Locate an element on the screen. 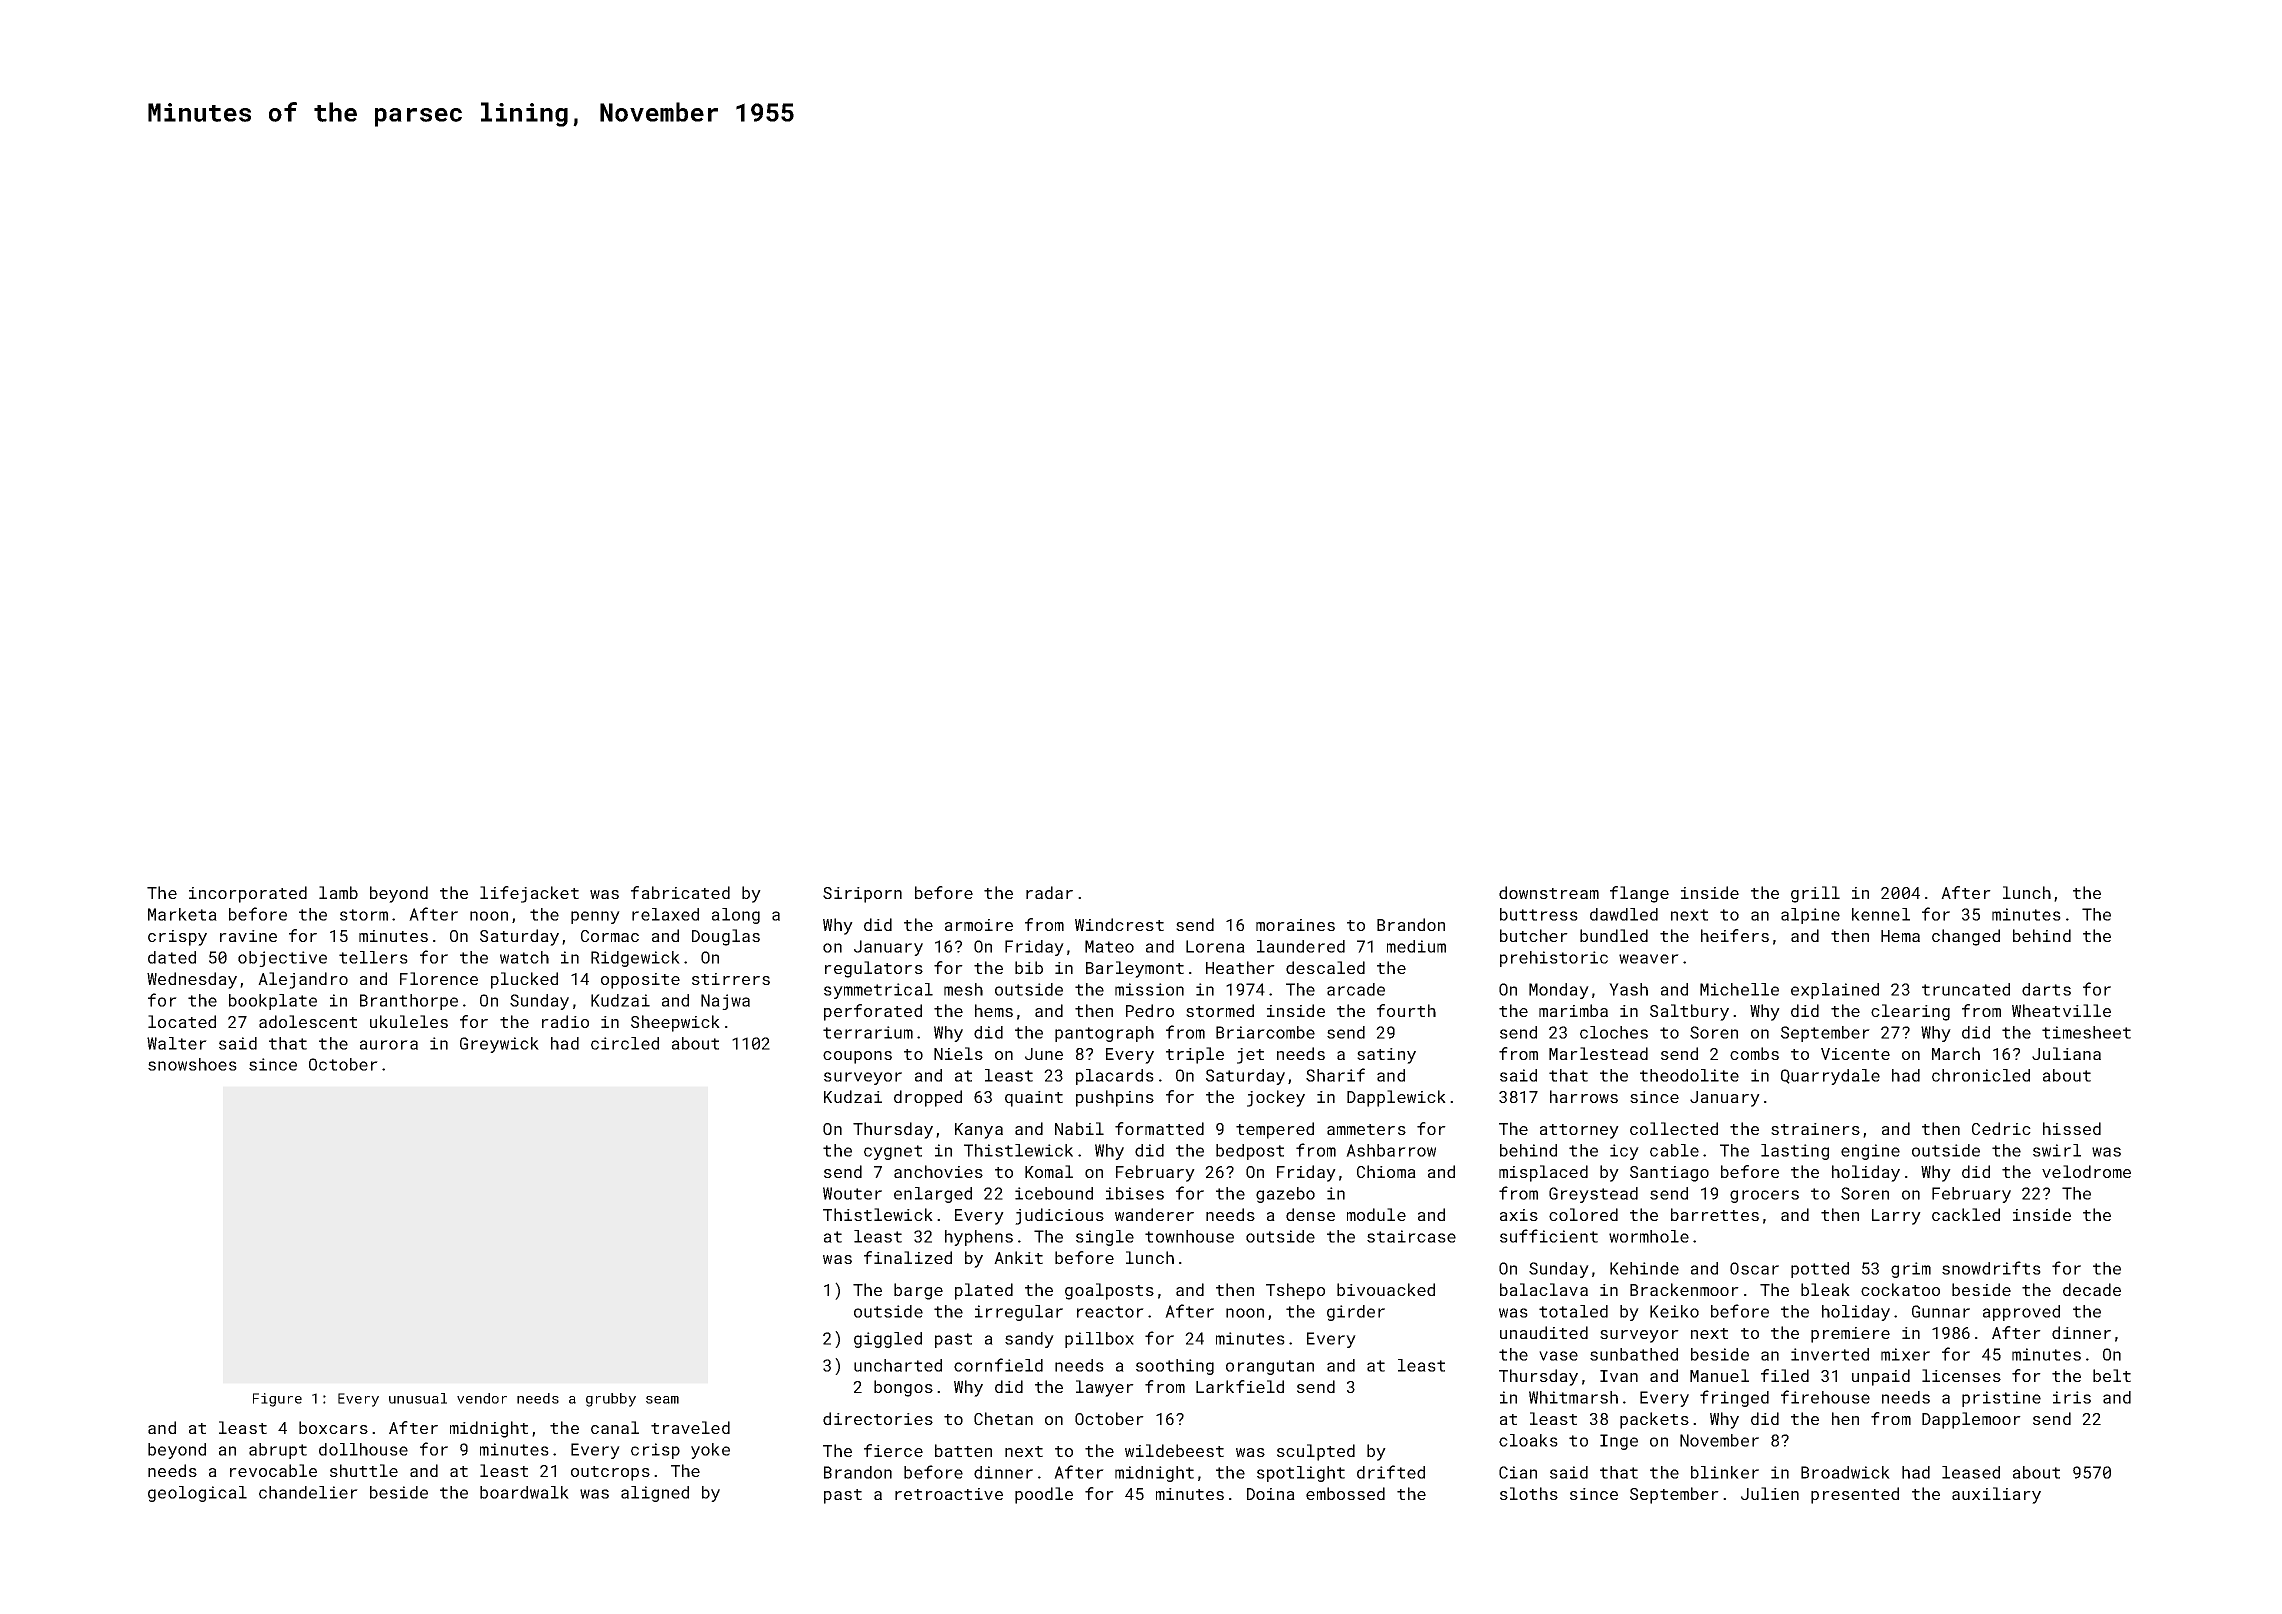  lamb is located at coordinates (338, 892).
